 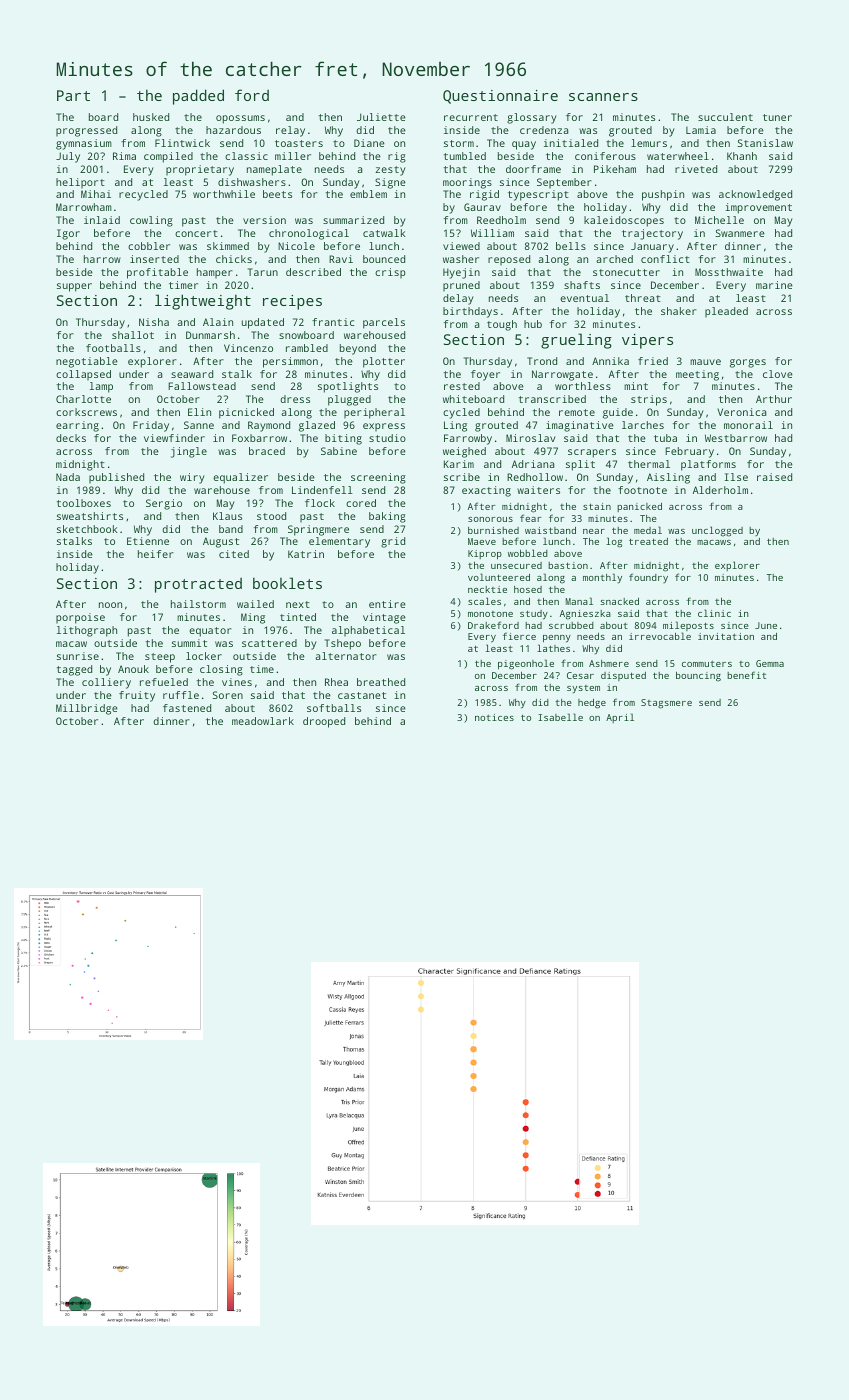 I want to click on concert, so click(x=196, y=233).
